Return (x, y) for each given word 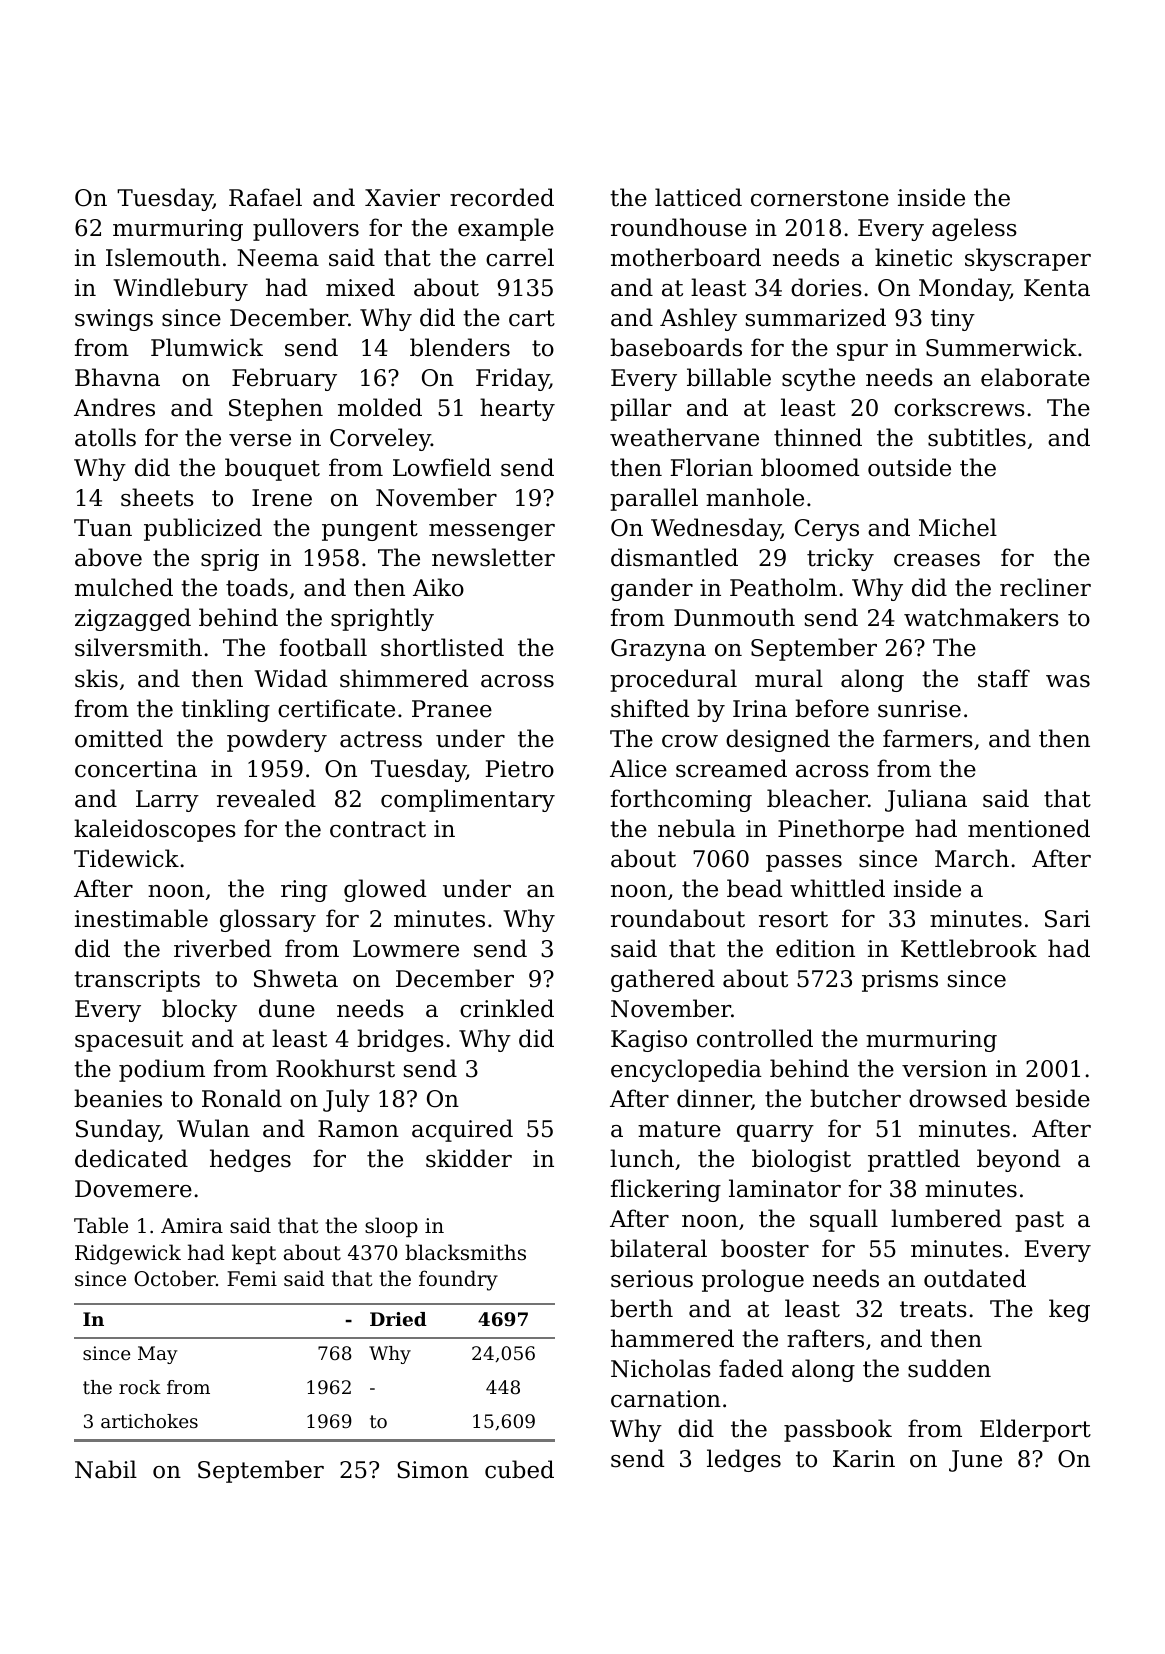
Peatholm (783, 587)
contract (378, 829)
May (158, 1355)
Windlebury (180, 289)
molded (380, 407)
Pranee (452, 709)
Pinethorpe (841, 830)
